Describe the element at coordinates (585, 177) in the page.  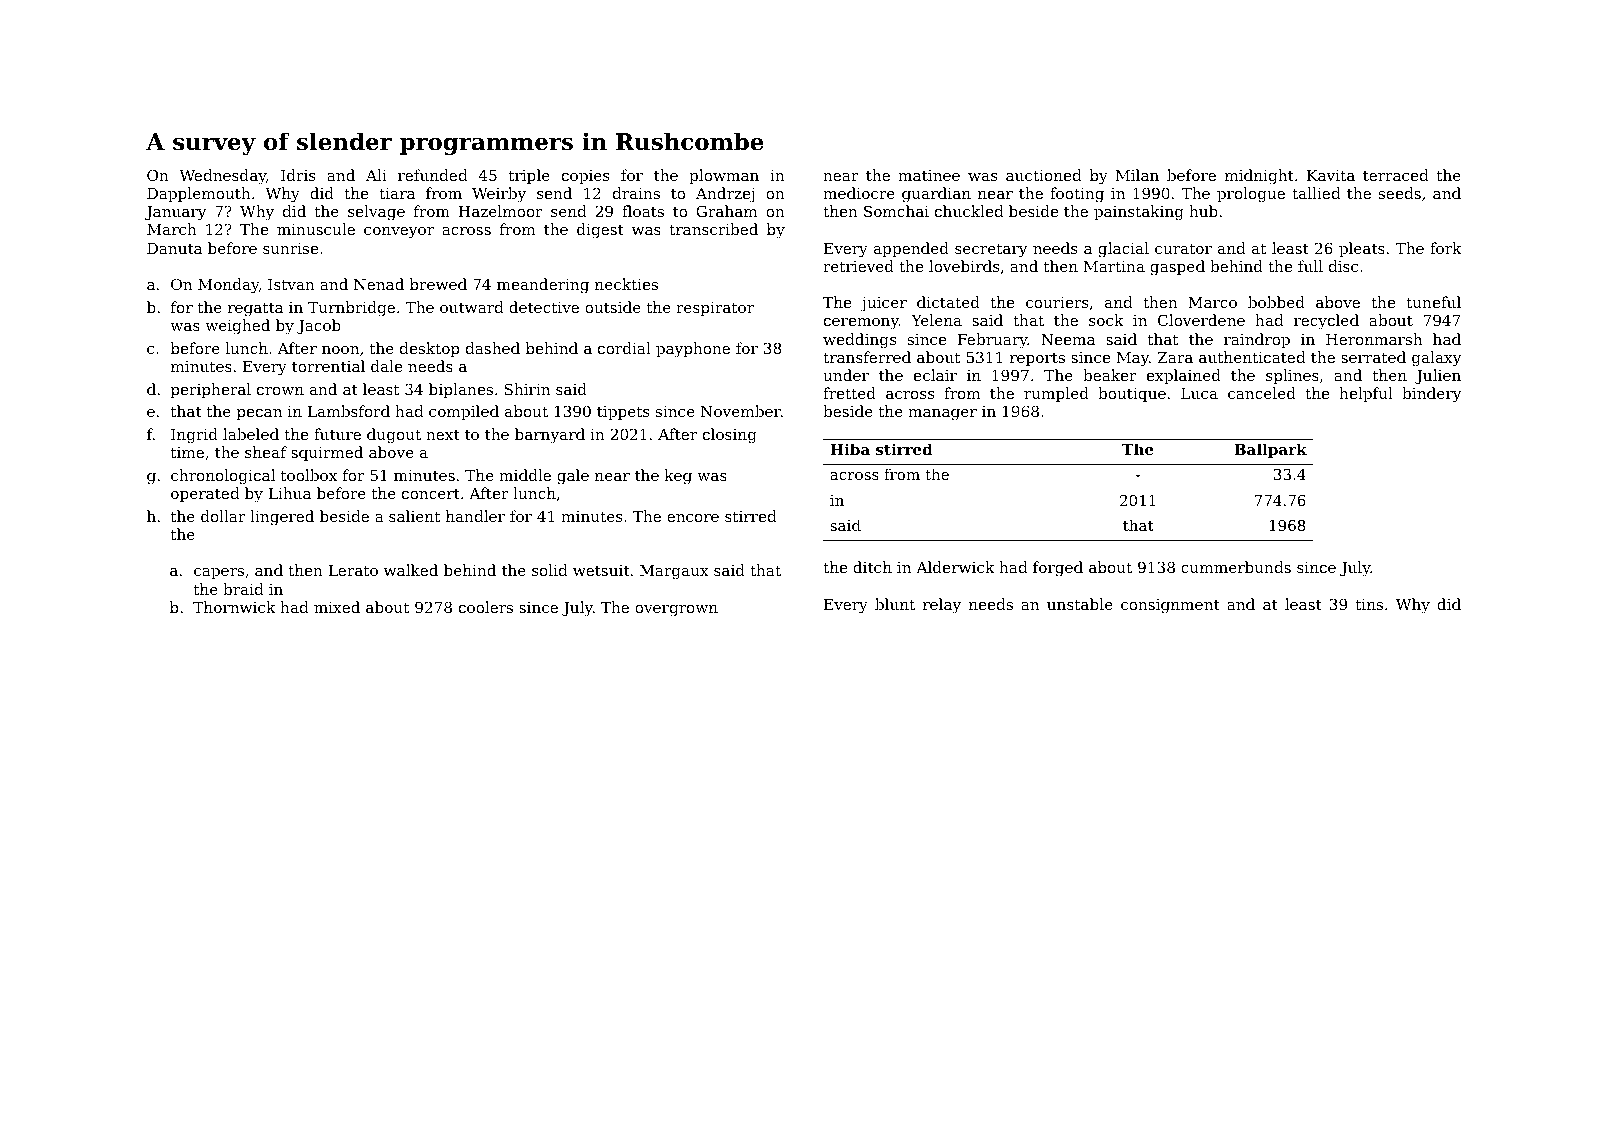
I see `copies` at that location.
